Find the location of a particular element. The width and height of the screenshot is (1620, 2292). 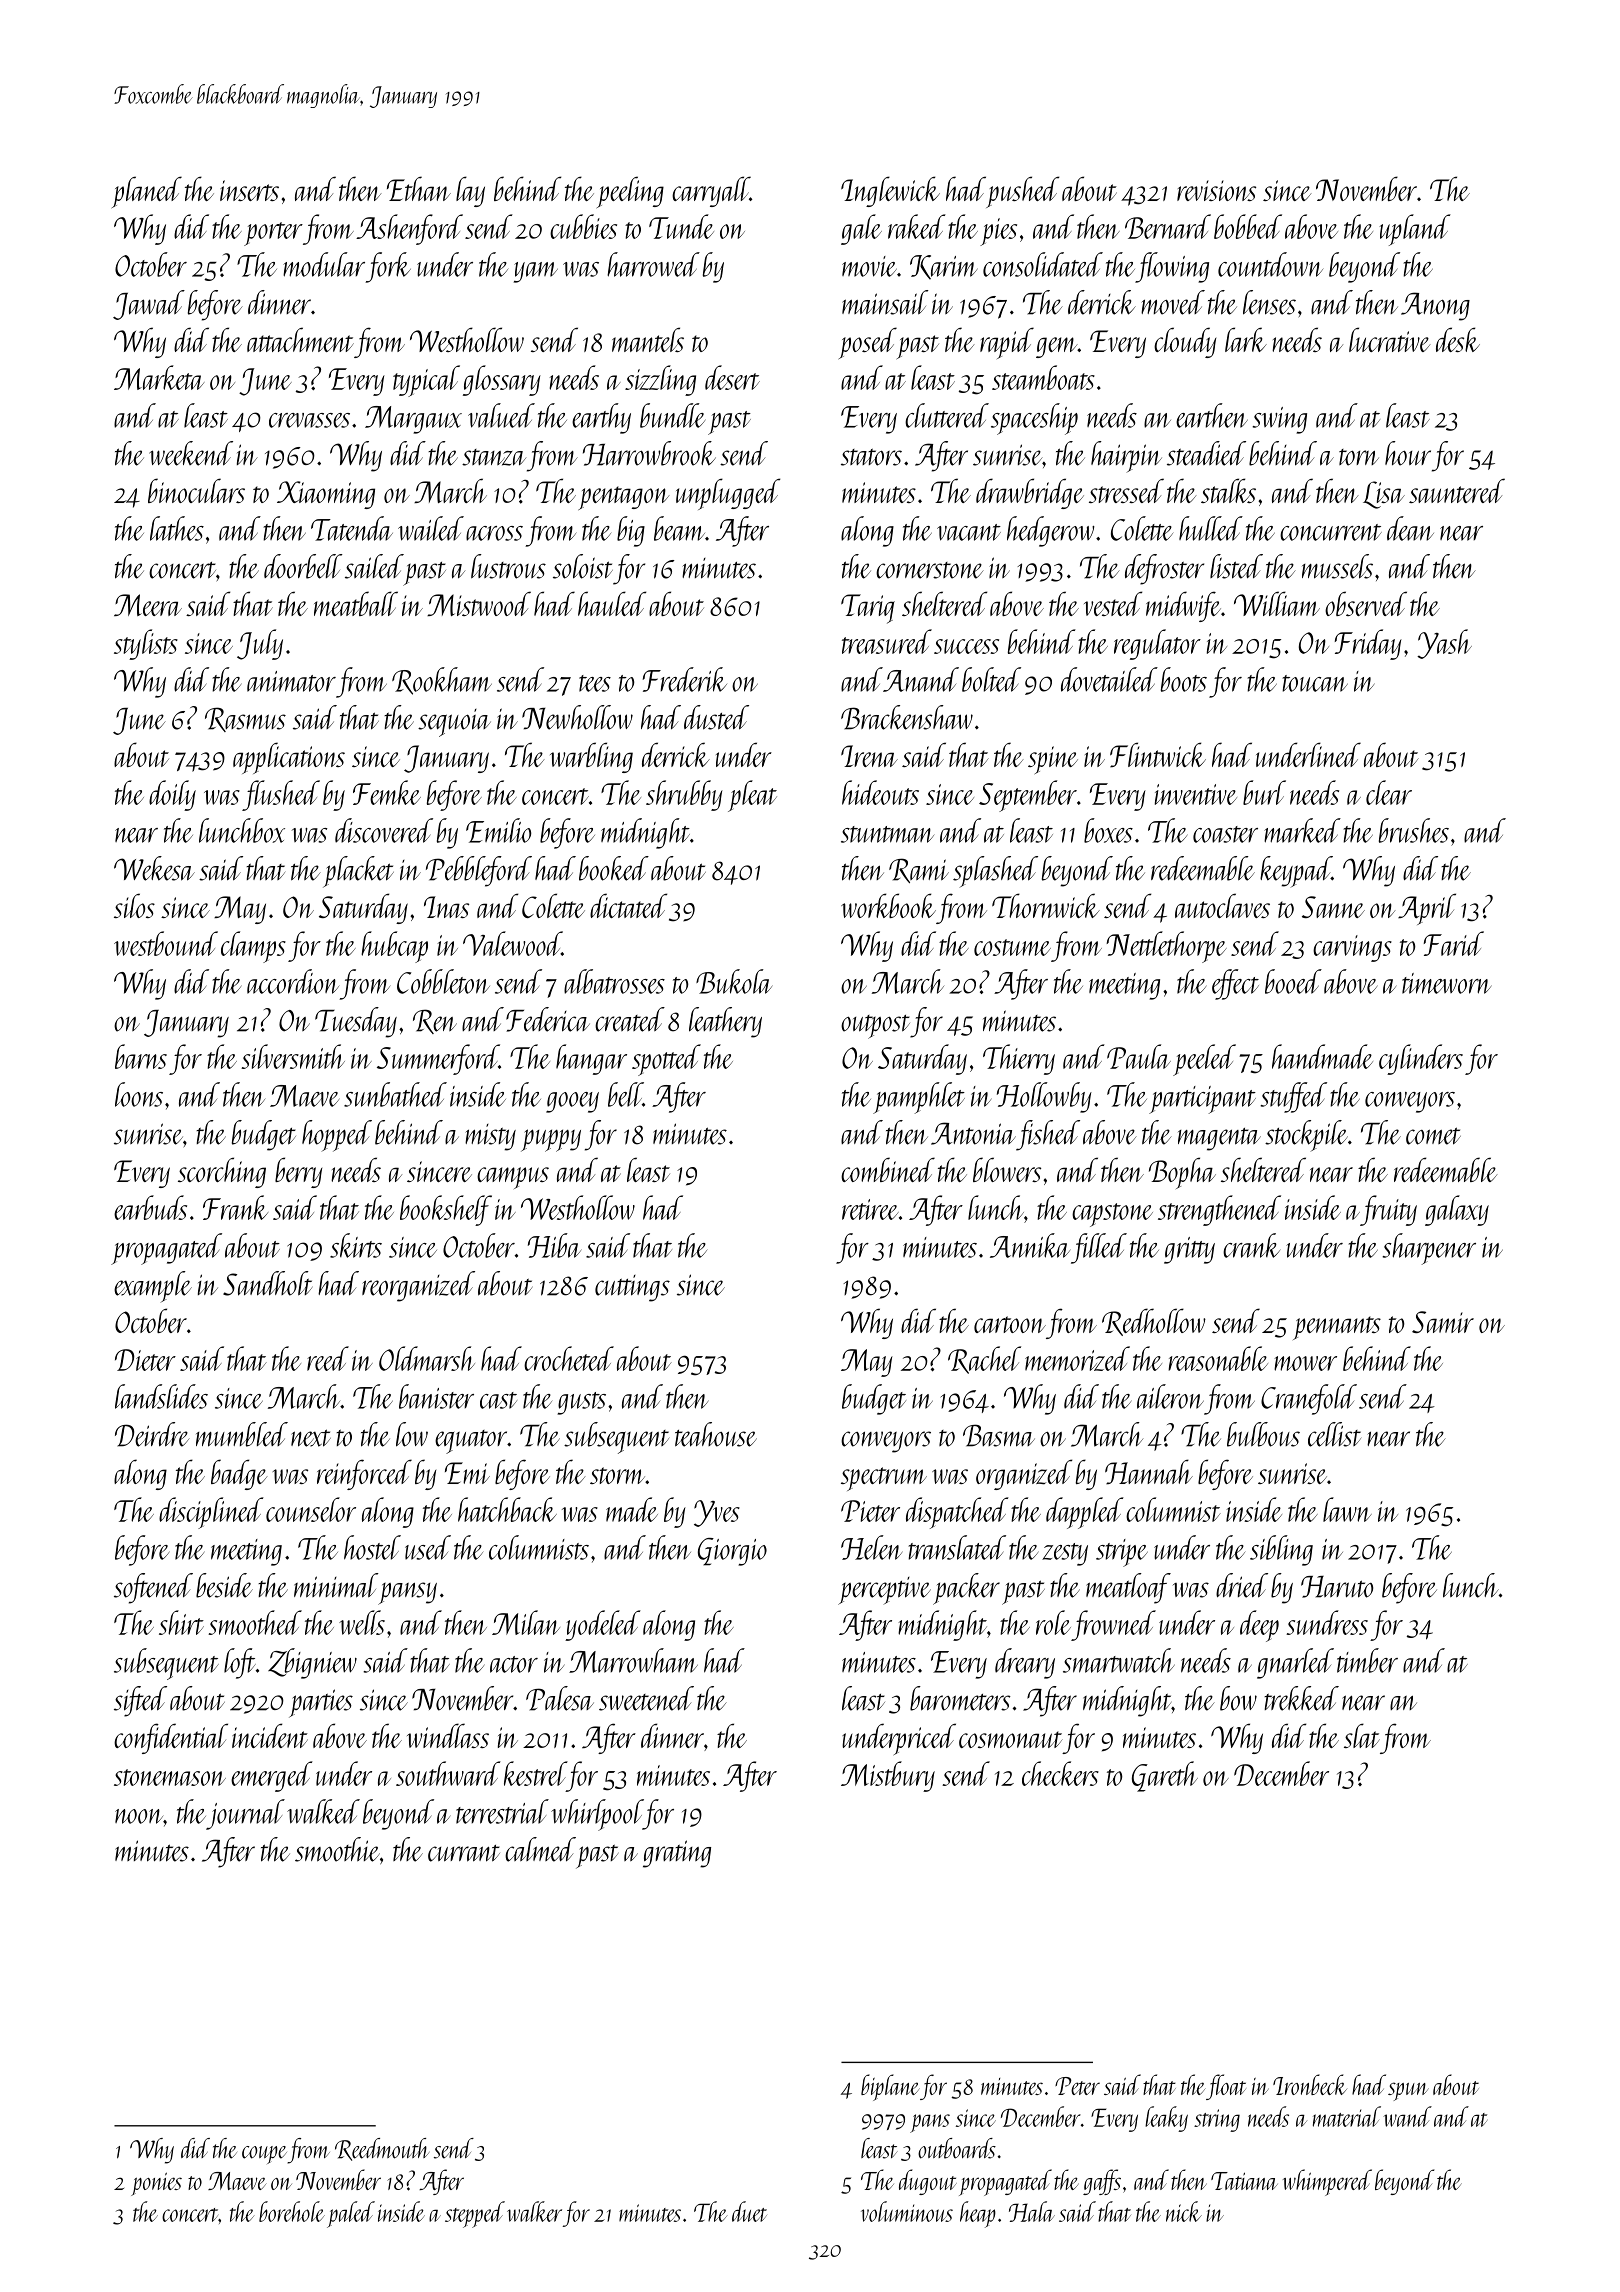

Mistbury is located at coordinates (888, 1776).
